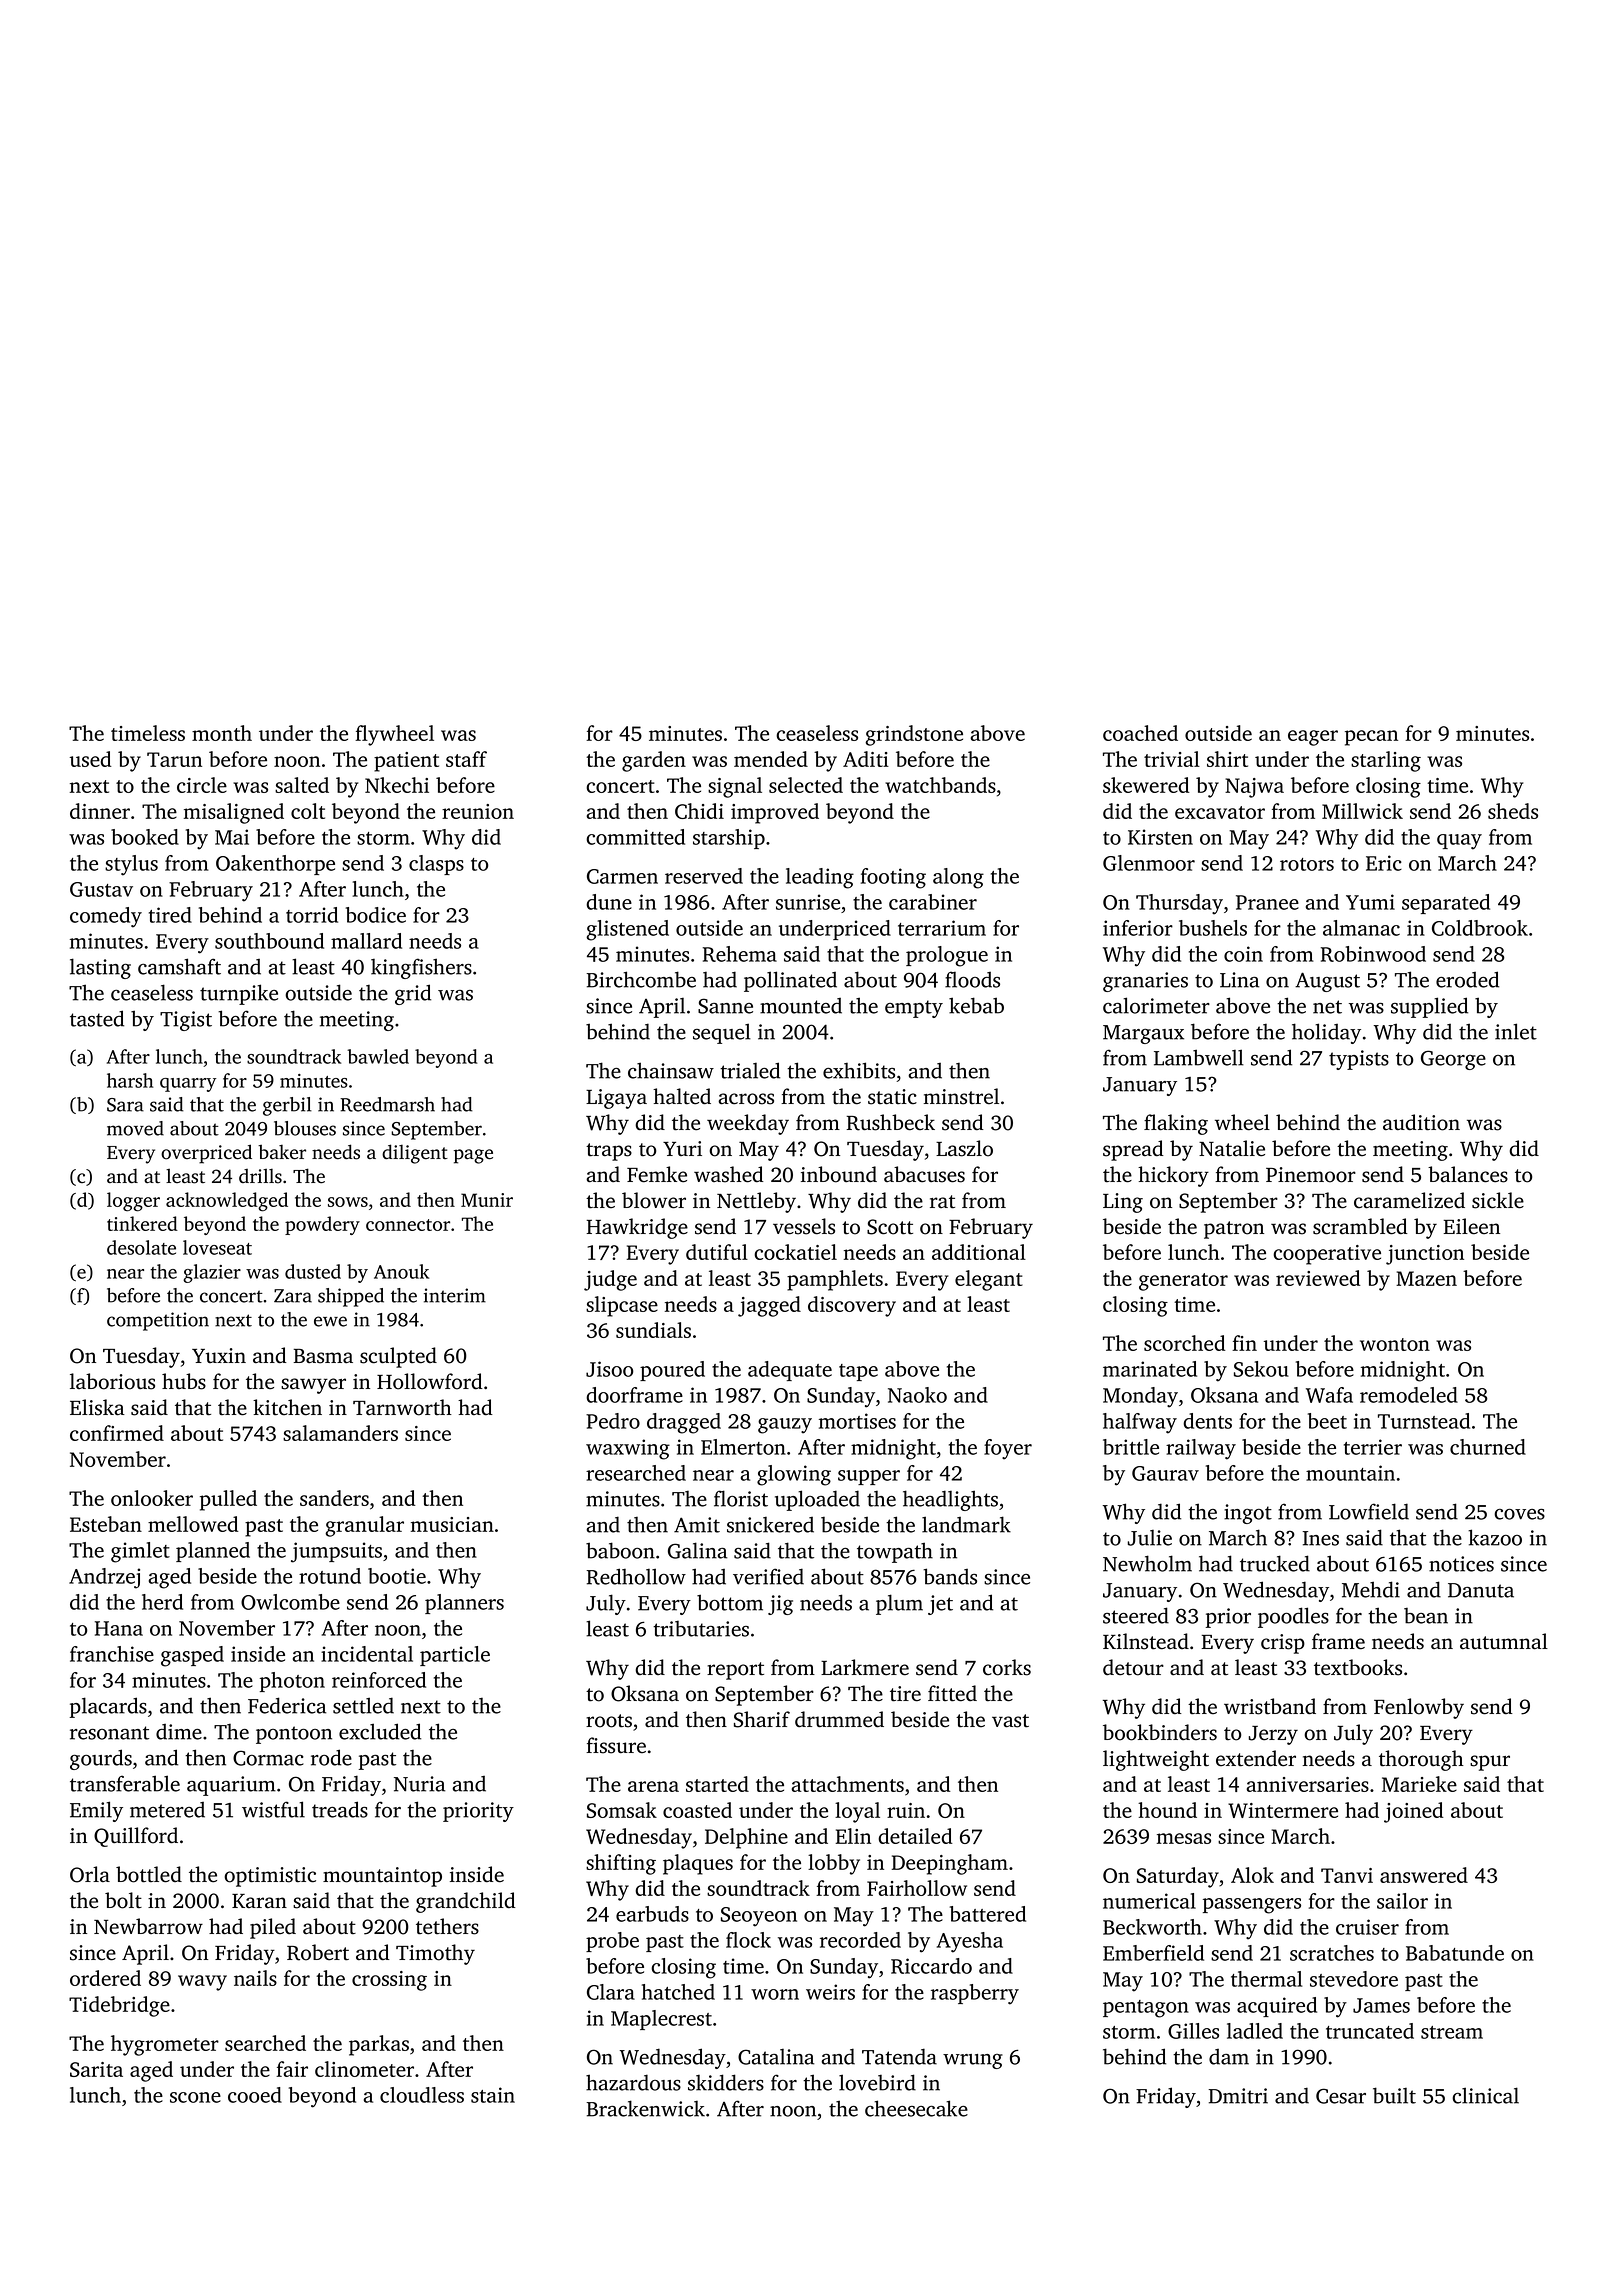 This screenshot has height=2292, width=1620. I want to click on blouses, so click(305, 1128).
